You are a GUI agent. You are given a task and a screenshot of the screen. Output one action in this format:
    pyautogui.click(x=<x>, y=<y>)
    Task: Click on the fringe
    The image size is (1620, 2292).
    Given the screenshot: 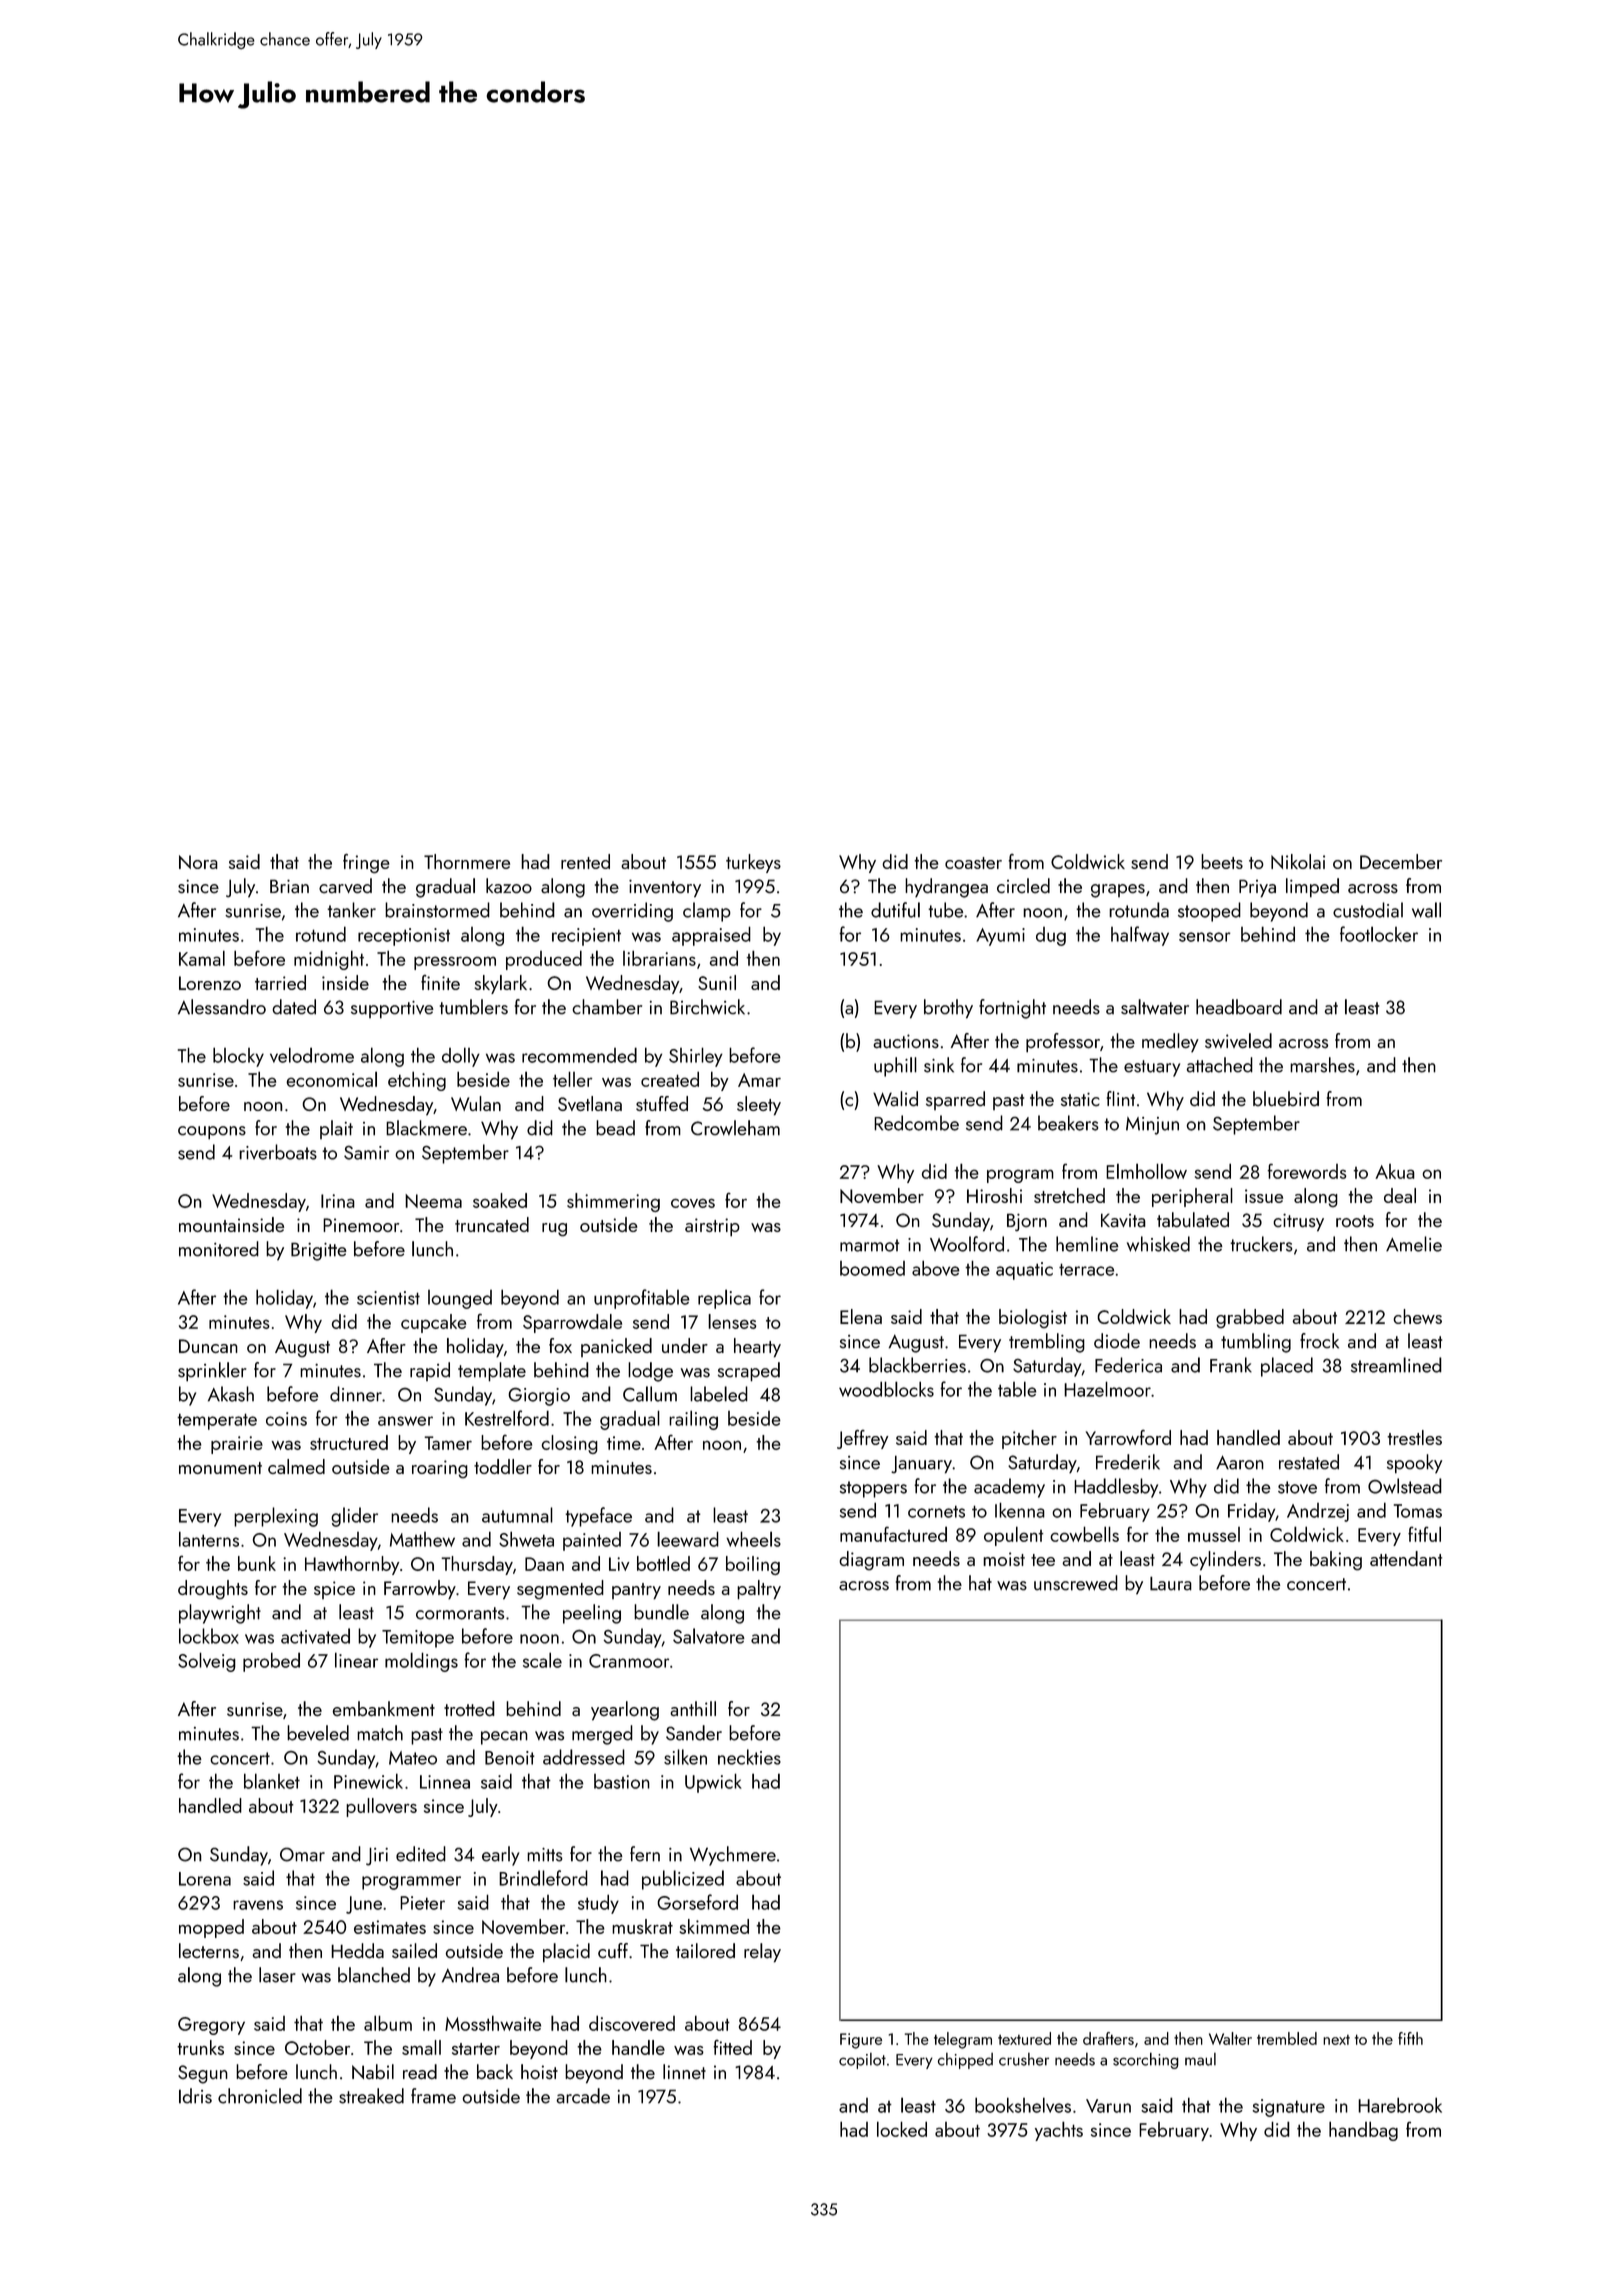 What is the action you would take?
    pyautogui.click(x=366, y=863)
